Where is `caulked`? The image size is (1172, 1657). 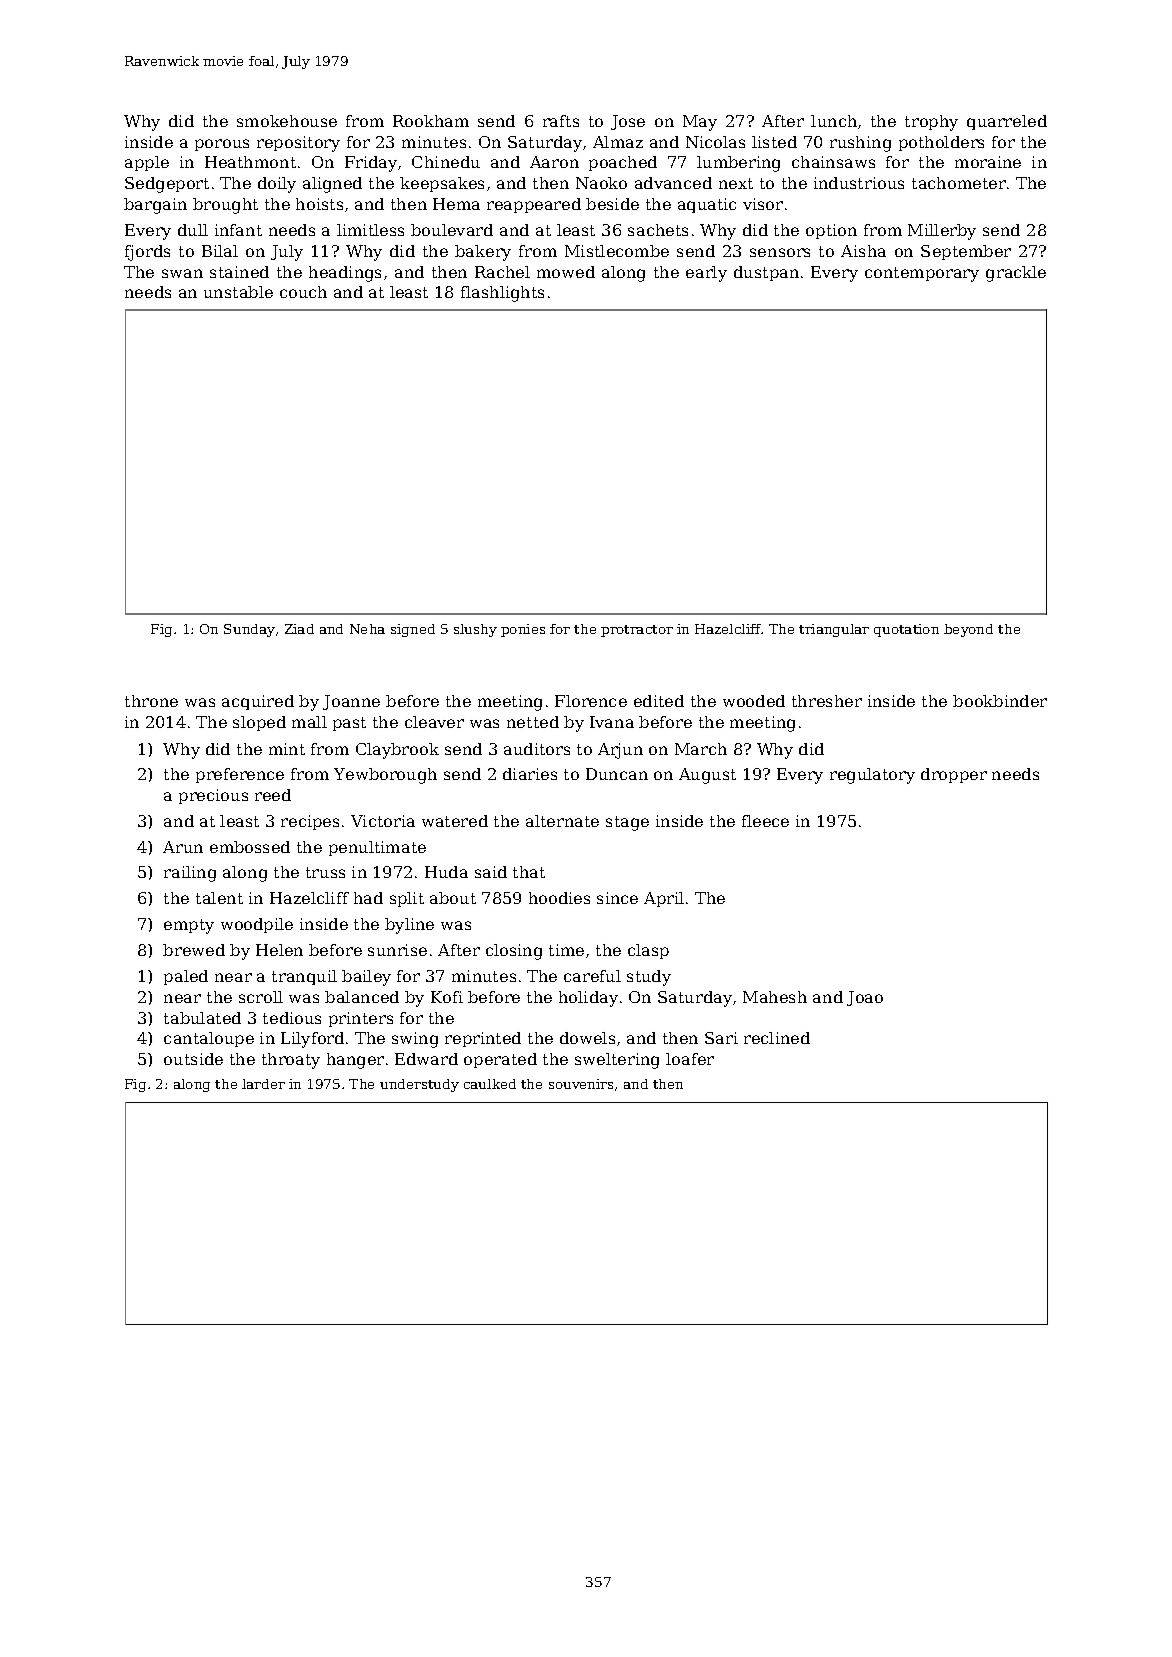 caulked is located at coordinates (490, 1084).
